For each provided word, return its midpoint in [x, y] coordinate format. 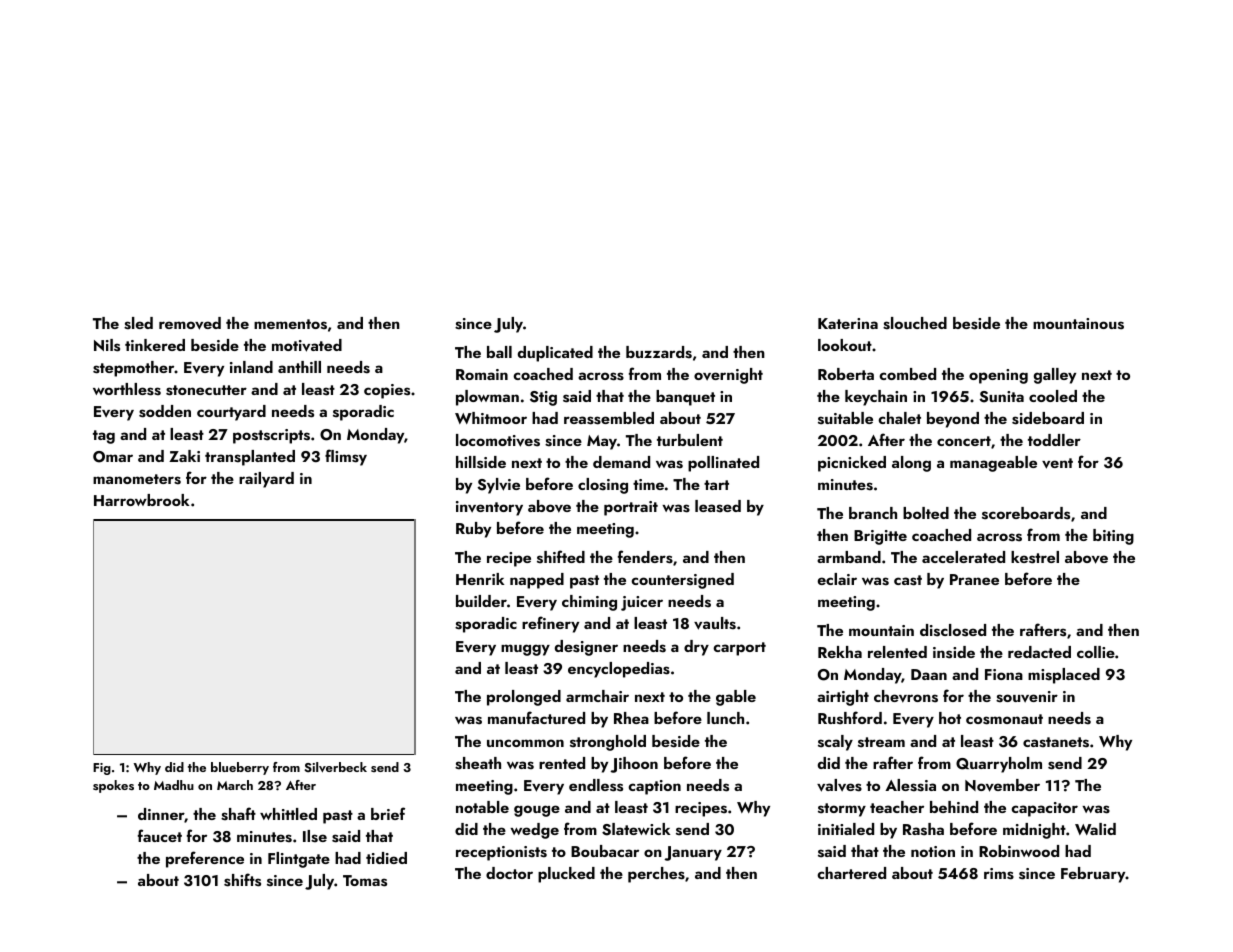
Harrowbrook [141, 500]
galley [1055, 376]
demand [621, 462]
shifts [242, 880]
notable [482, 807]
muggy [525, 650]
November [1002, 785]
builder [481, 601]
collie [1096, 652]
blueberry [240, 768]
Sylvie [498, 486]
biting [1113, 537]
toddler [1054, 440]
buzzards [659, 352]
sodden [165, 411]
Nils [107, 345]
